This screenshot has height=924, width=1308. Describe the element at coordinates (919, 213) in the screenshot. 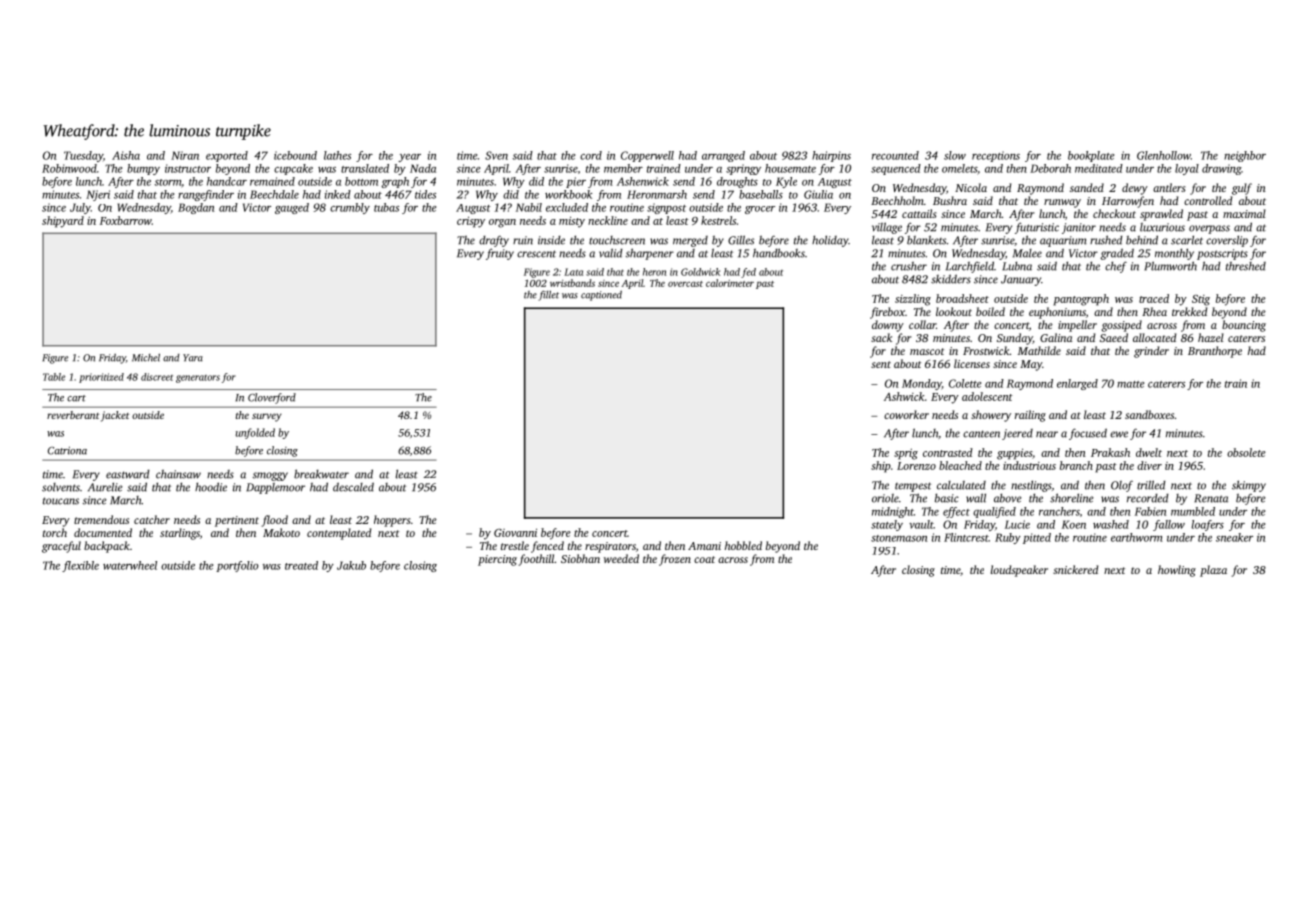

I see `cattails` at that location.
